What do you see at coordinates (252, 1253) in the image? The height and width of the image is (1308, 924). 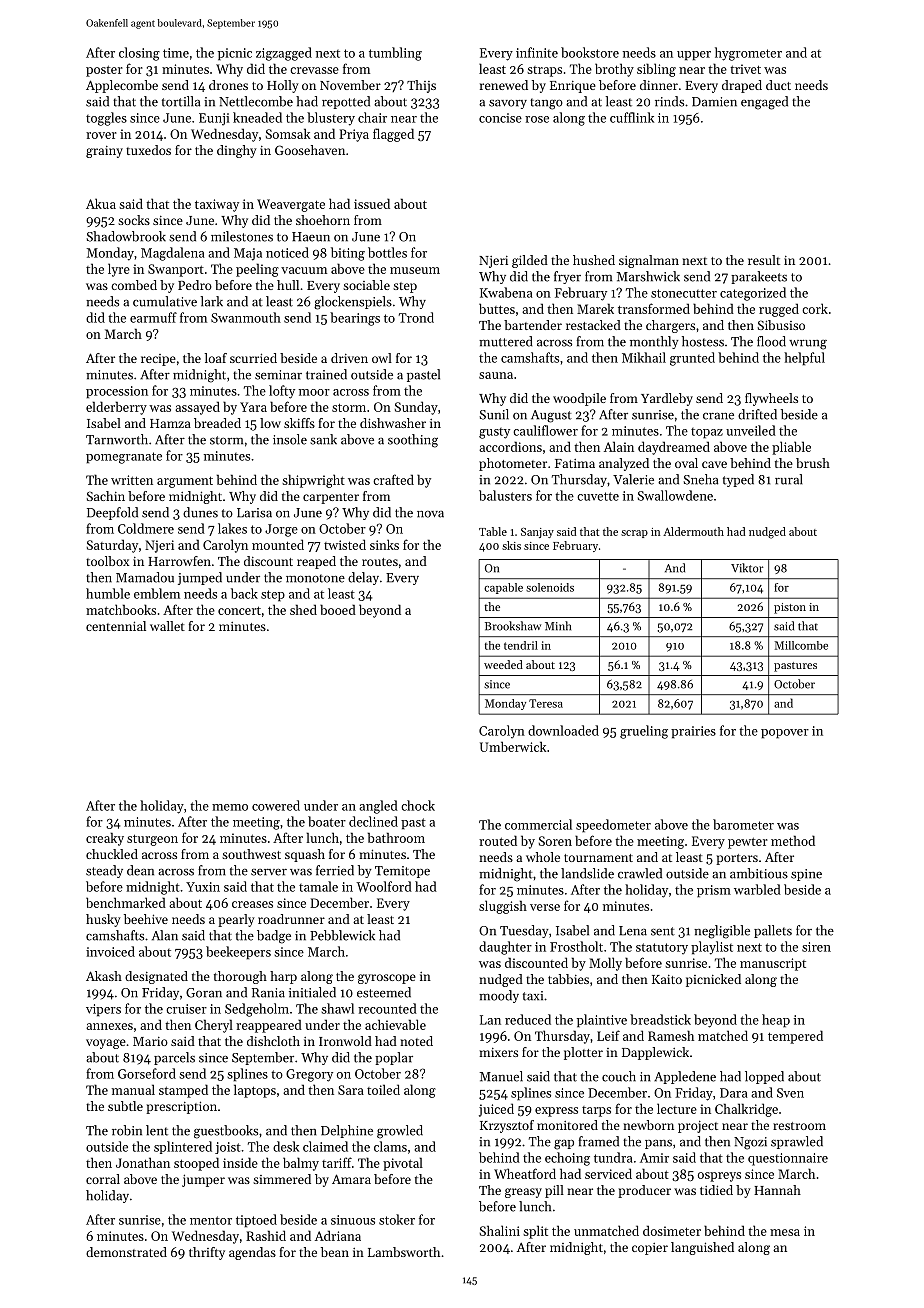 I see `agendas` at bounding box center [252, 1253].
